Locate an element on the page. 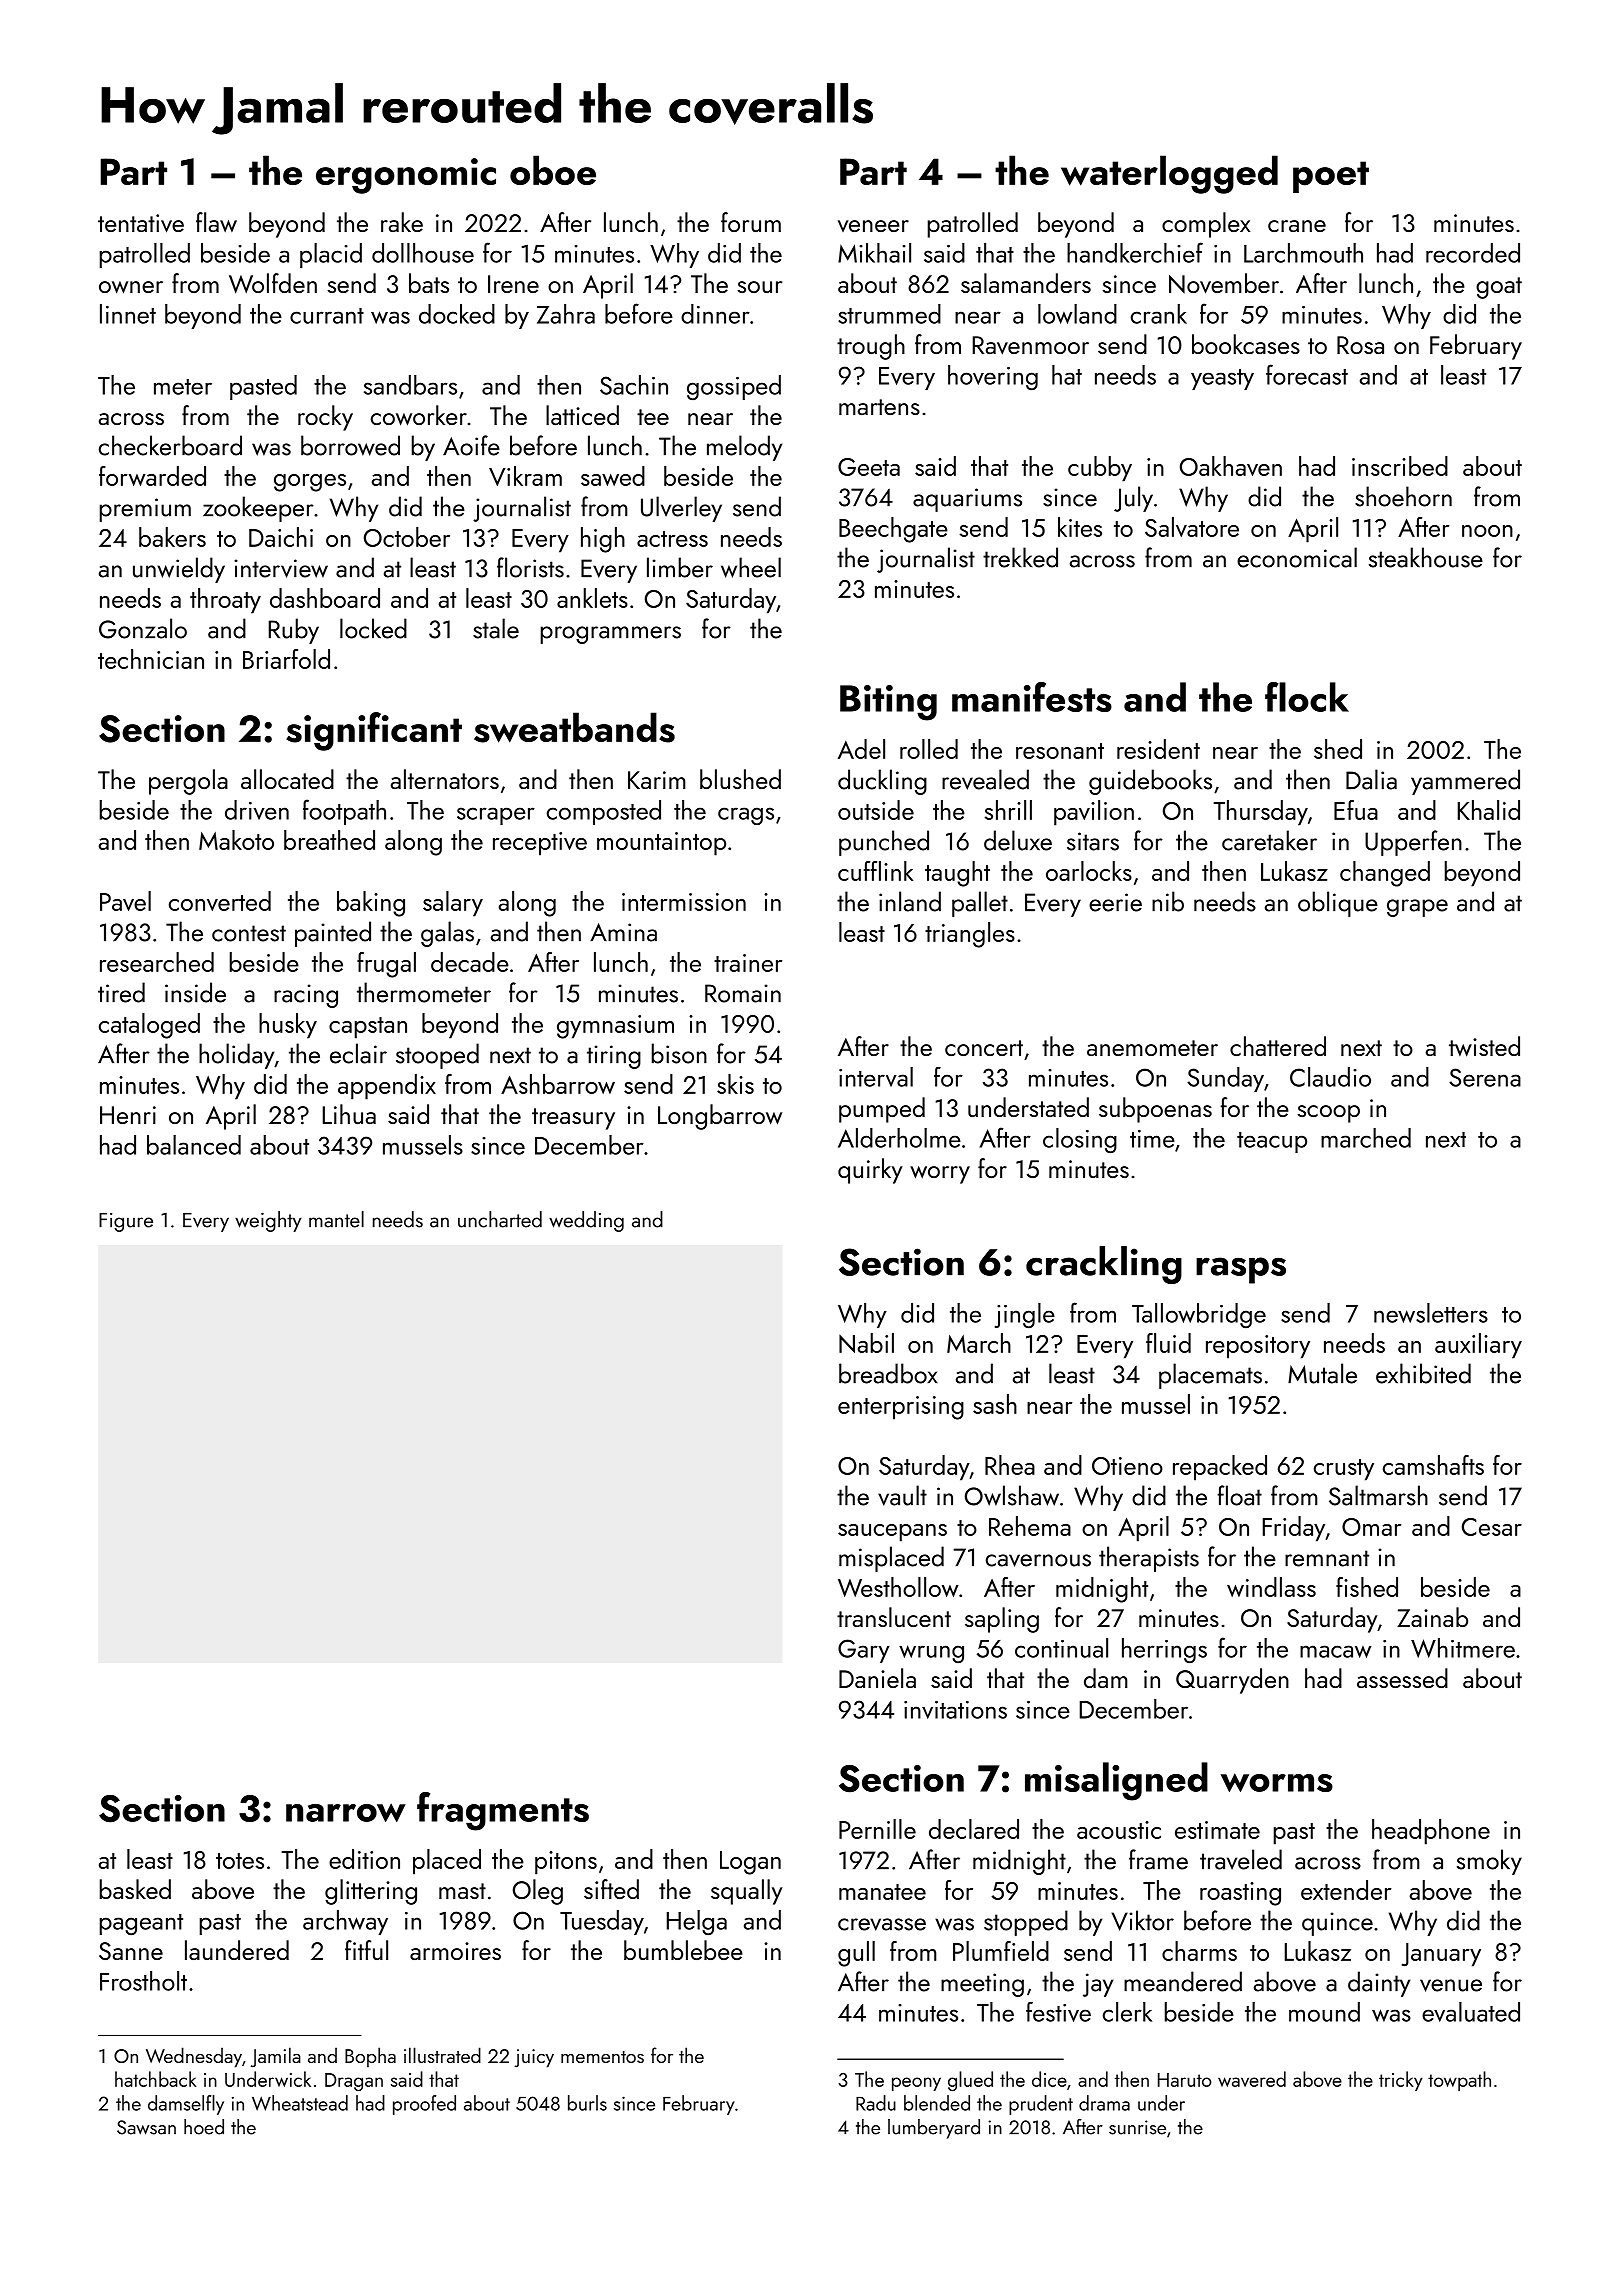 The image size is (1620, 2292). vault is located at coordinates (902, 1495).
